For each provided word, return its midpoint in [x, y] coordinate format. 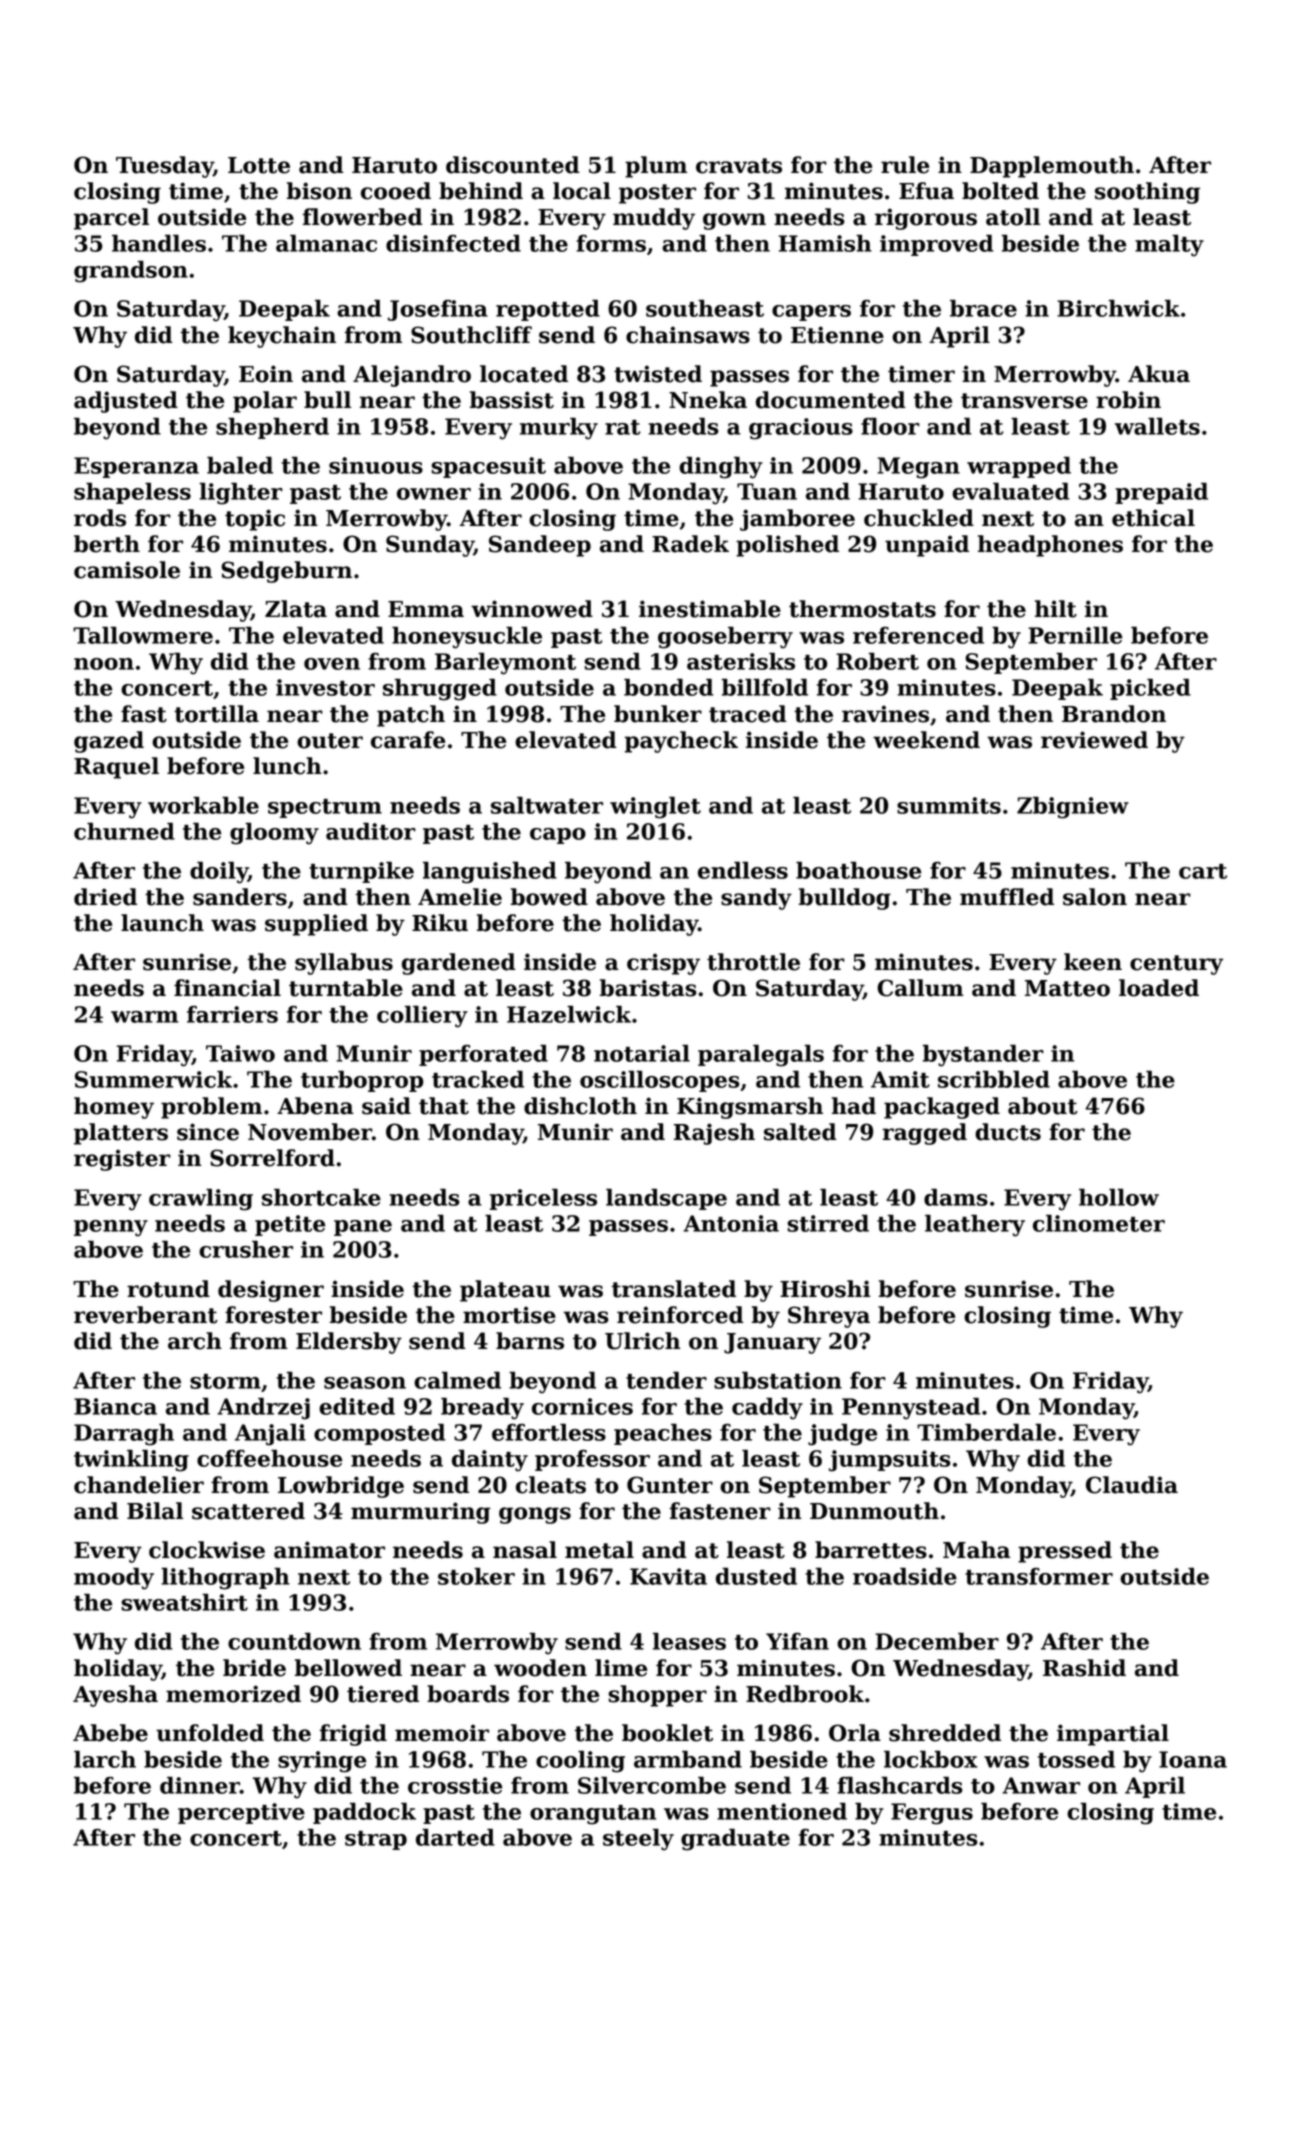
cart [1203, 871]
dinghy [721, 468]
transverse [1024, 401]
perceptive [241, 1813]
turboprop [362, 1081]
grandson [131, 272]
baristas [648, 988]
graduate [735, 1840]
